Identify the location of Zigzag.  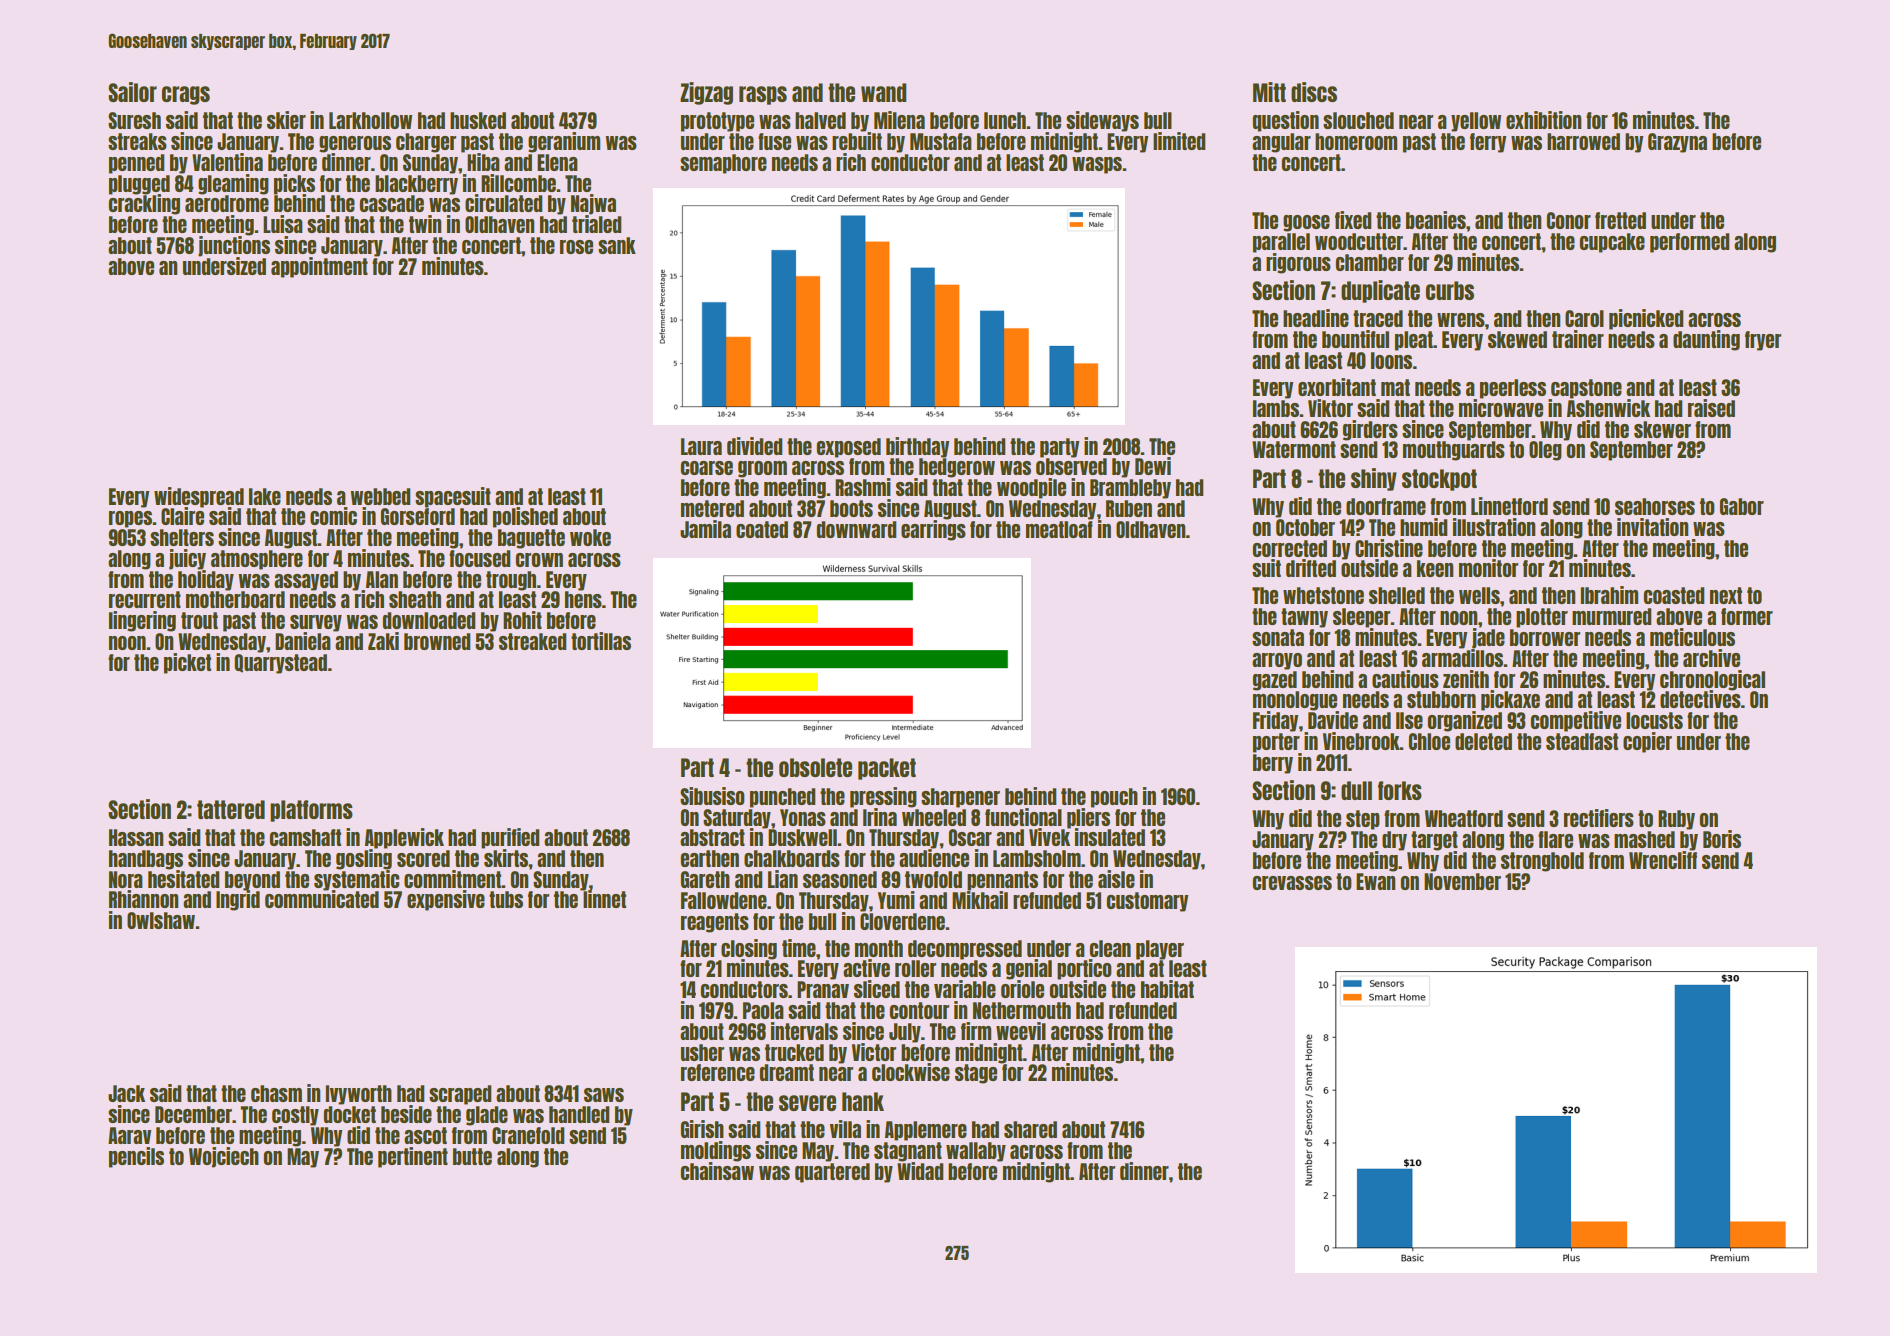
(706, 93).
